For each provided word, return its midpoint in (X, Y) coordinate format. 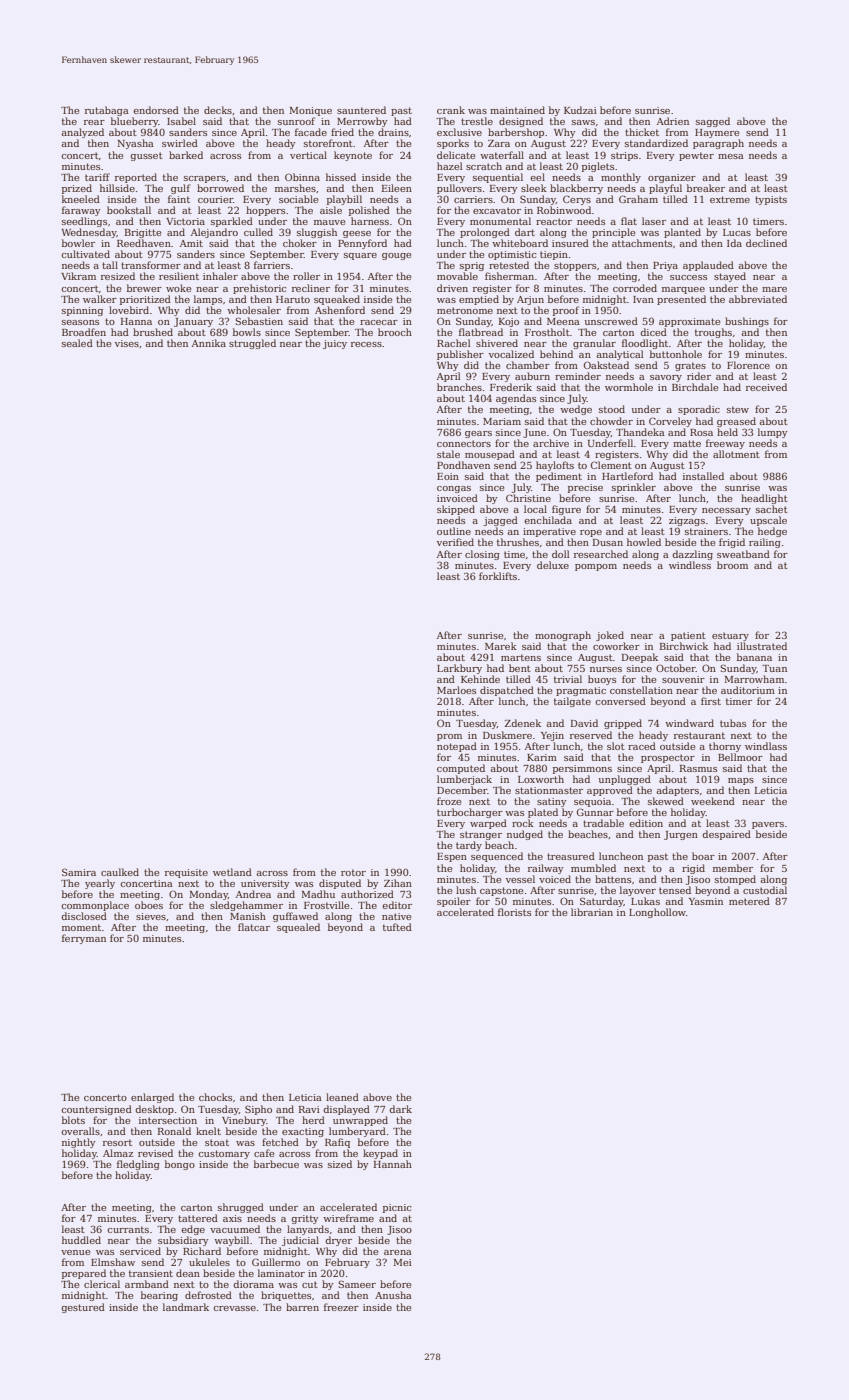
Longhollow (657, 913)
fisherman (509, 276)
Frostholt (547, 332)
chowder (611, 421)
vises (127, 343)
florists (514, 912)
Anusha (393, 1295)
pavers (768, 825)
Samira (79, 872)
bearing (159, 1296)
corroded (635, 288)
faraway (81, 211)
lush (466, 890)
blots (73, 1120)
